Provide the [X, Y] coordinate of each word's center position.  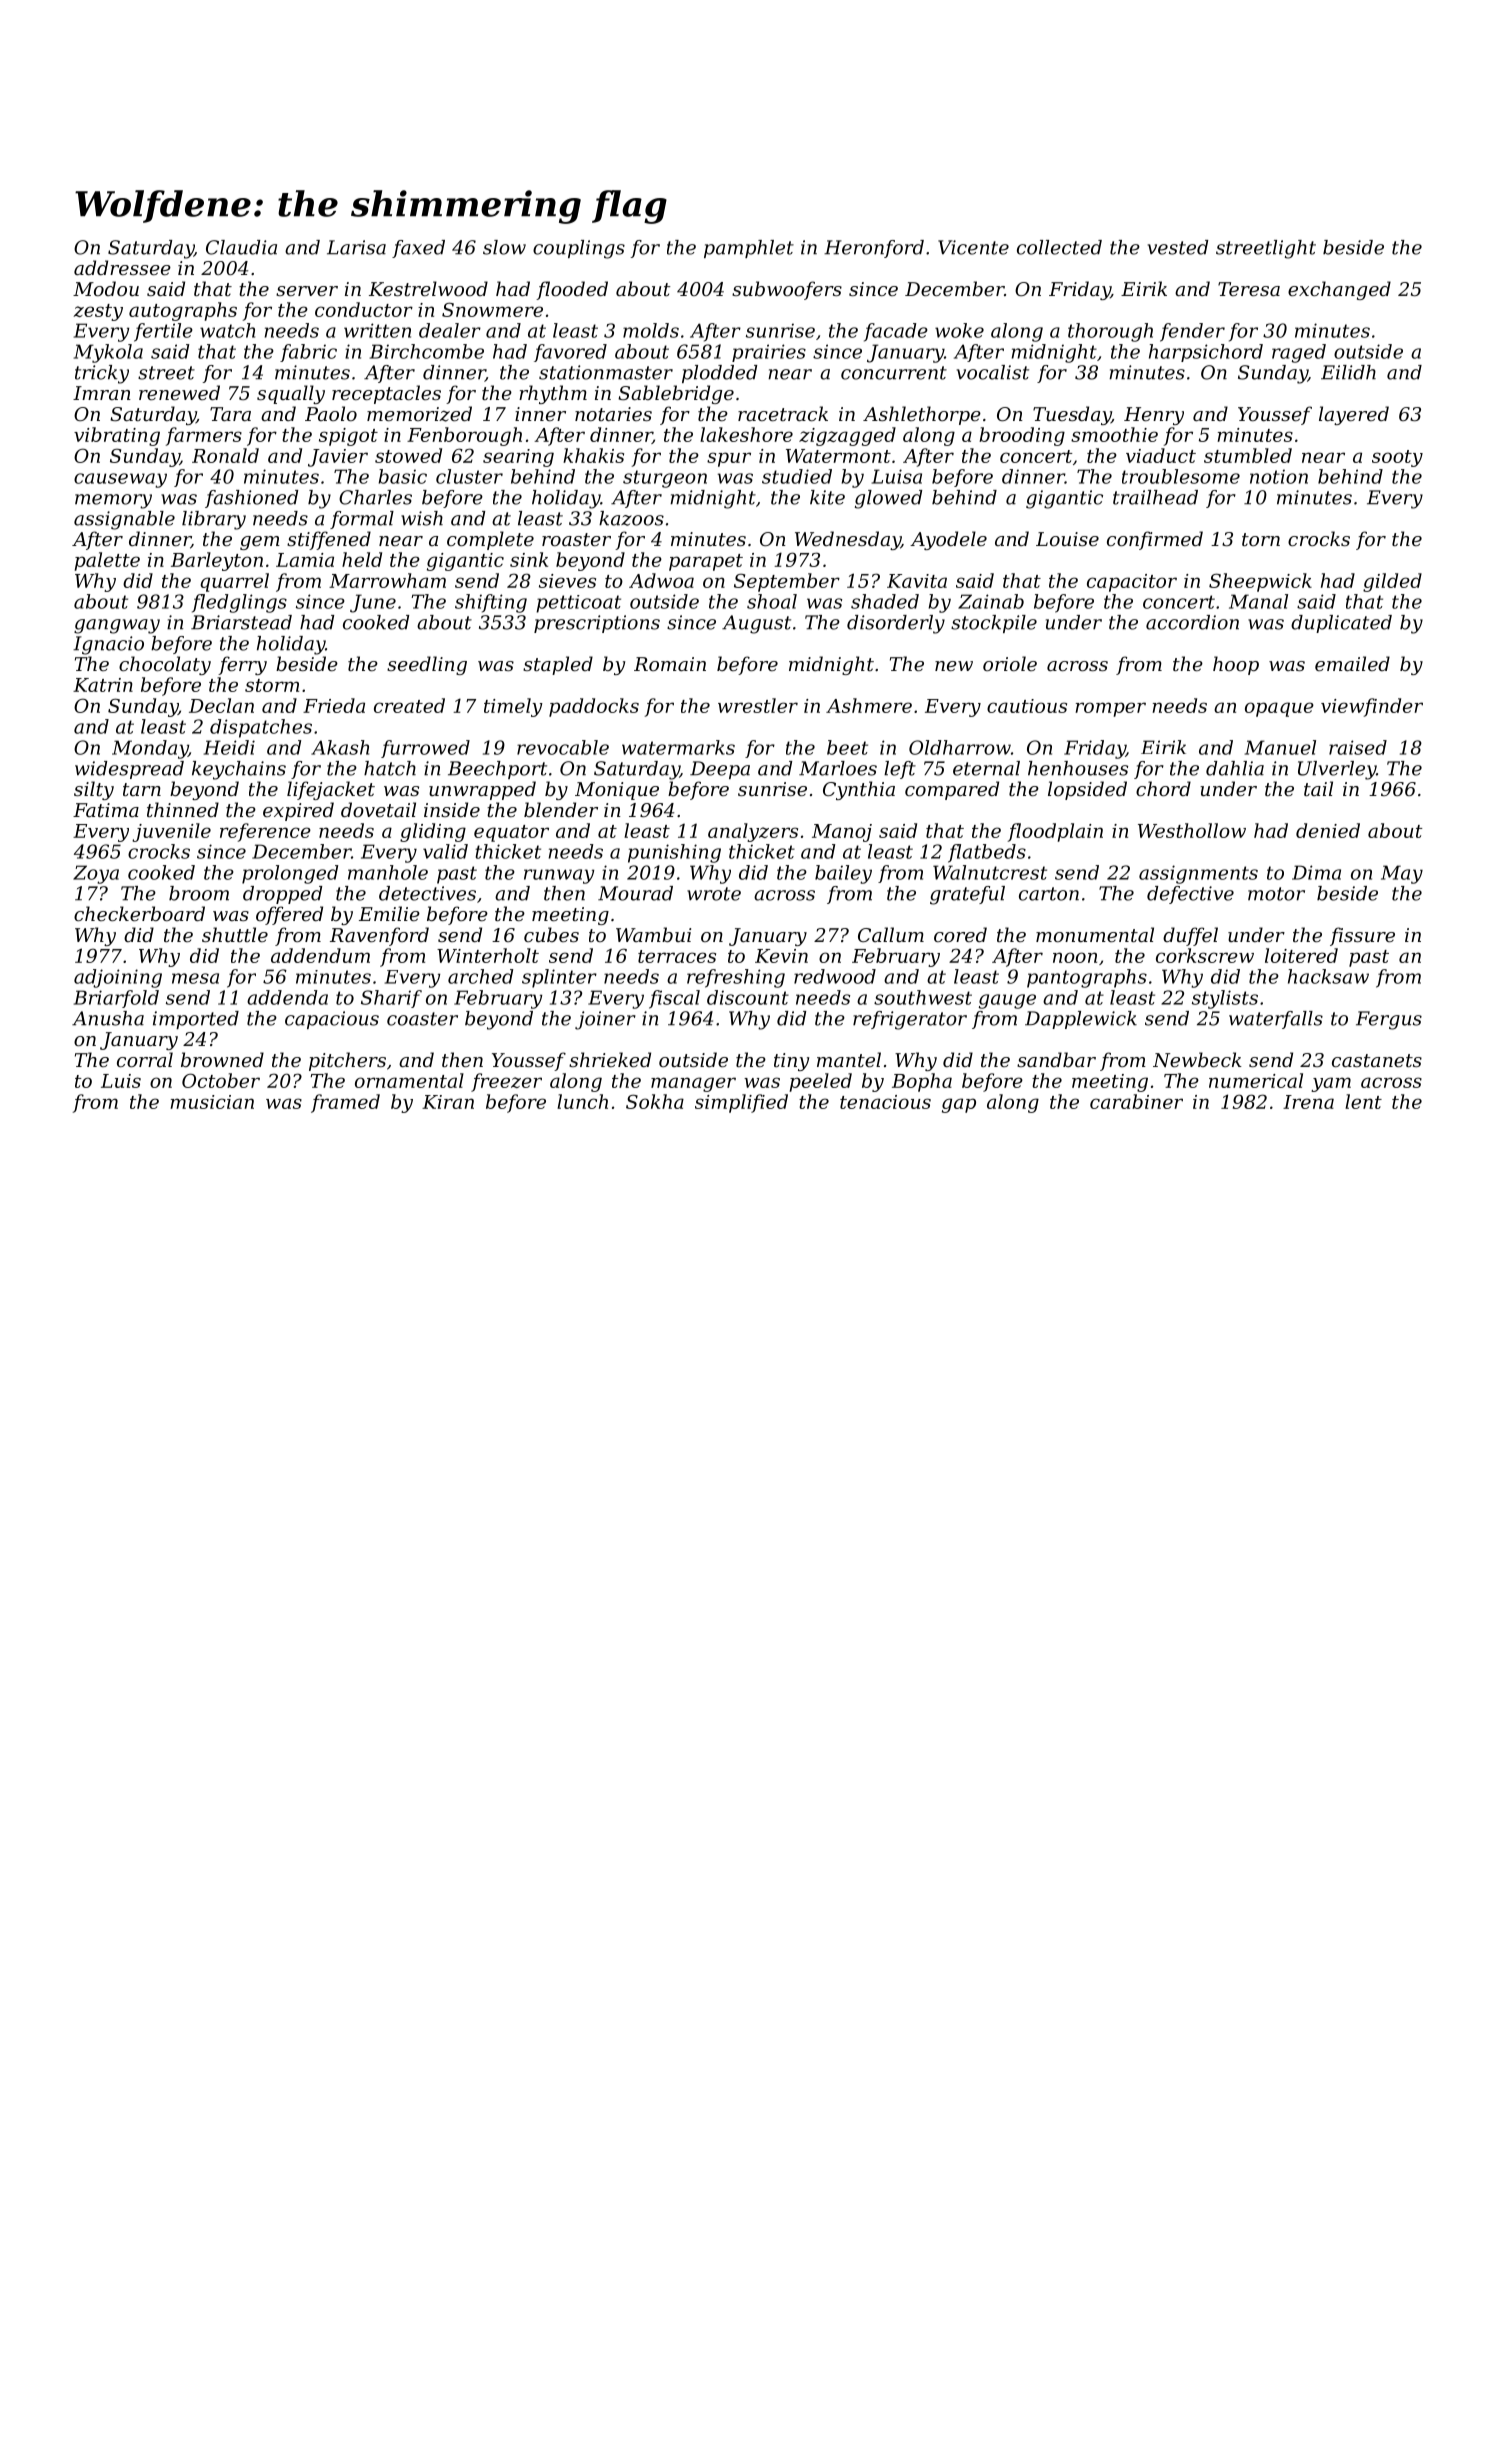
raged [1299, 353]
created [409, 705]
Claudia [241, 247]
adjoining [118, 978]
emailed [1352, 663]
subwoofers [787, 290]
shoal [772, 601]
